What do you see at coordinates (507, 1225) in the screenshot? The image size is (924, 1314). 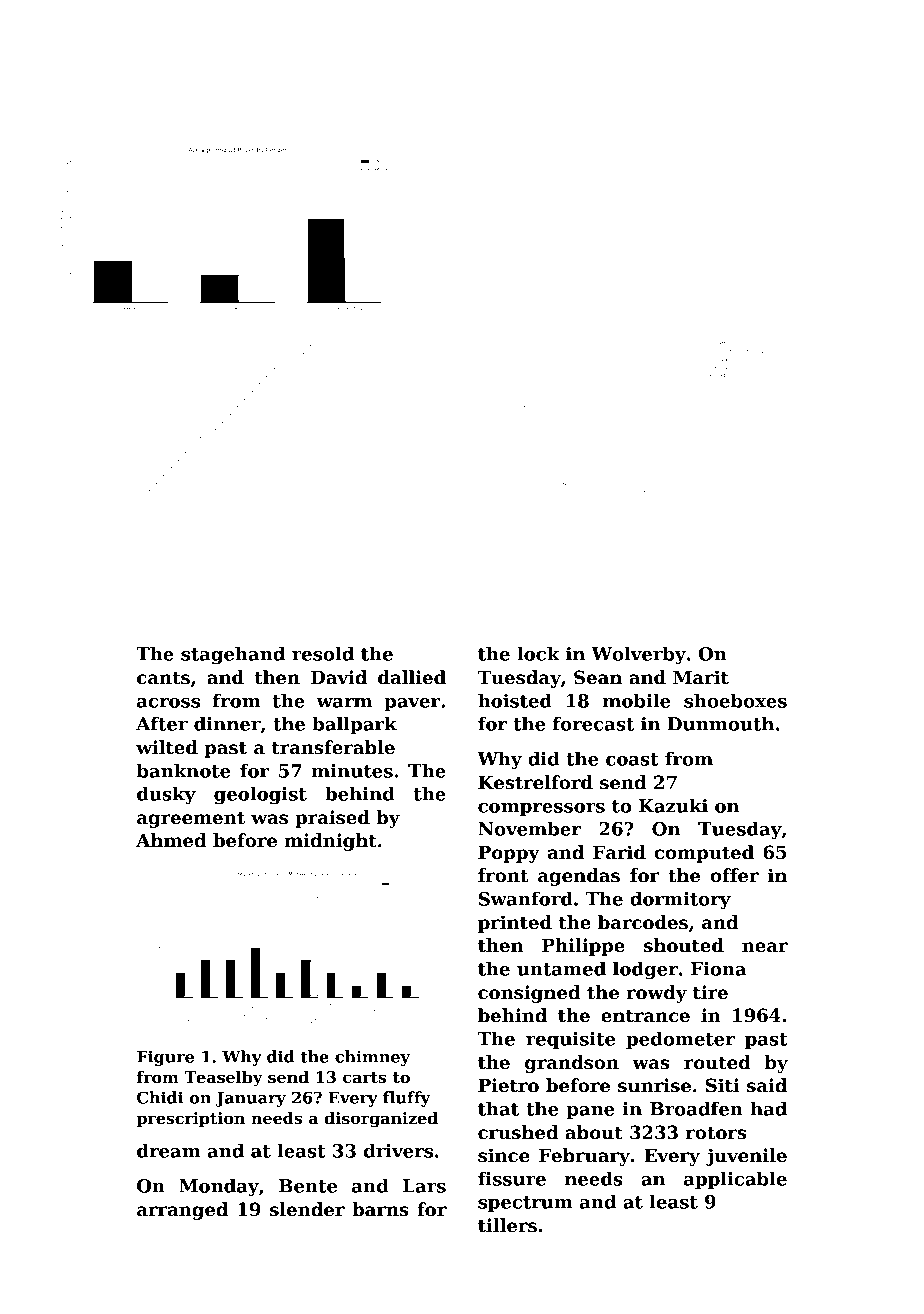 I see `tillers` at bounding box center [507, 1225].
